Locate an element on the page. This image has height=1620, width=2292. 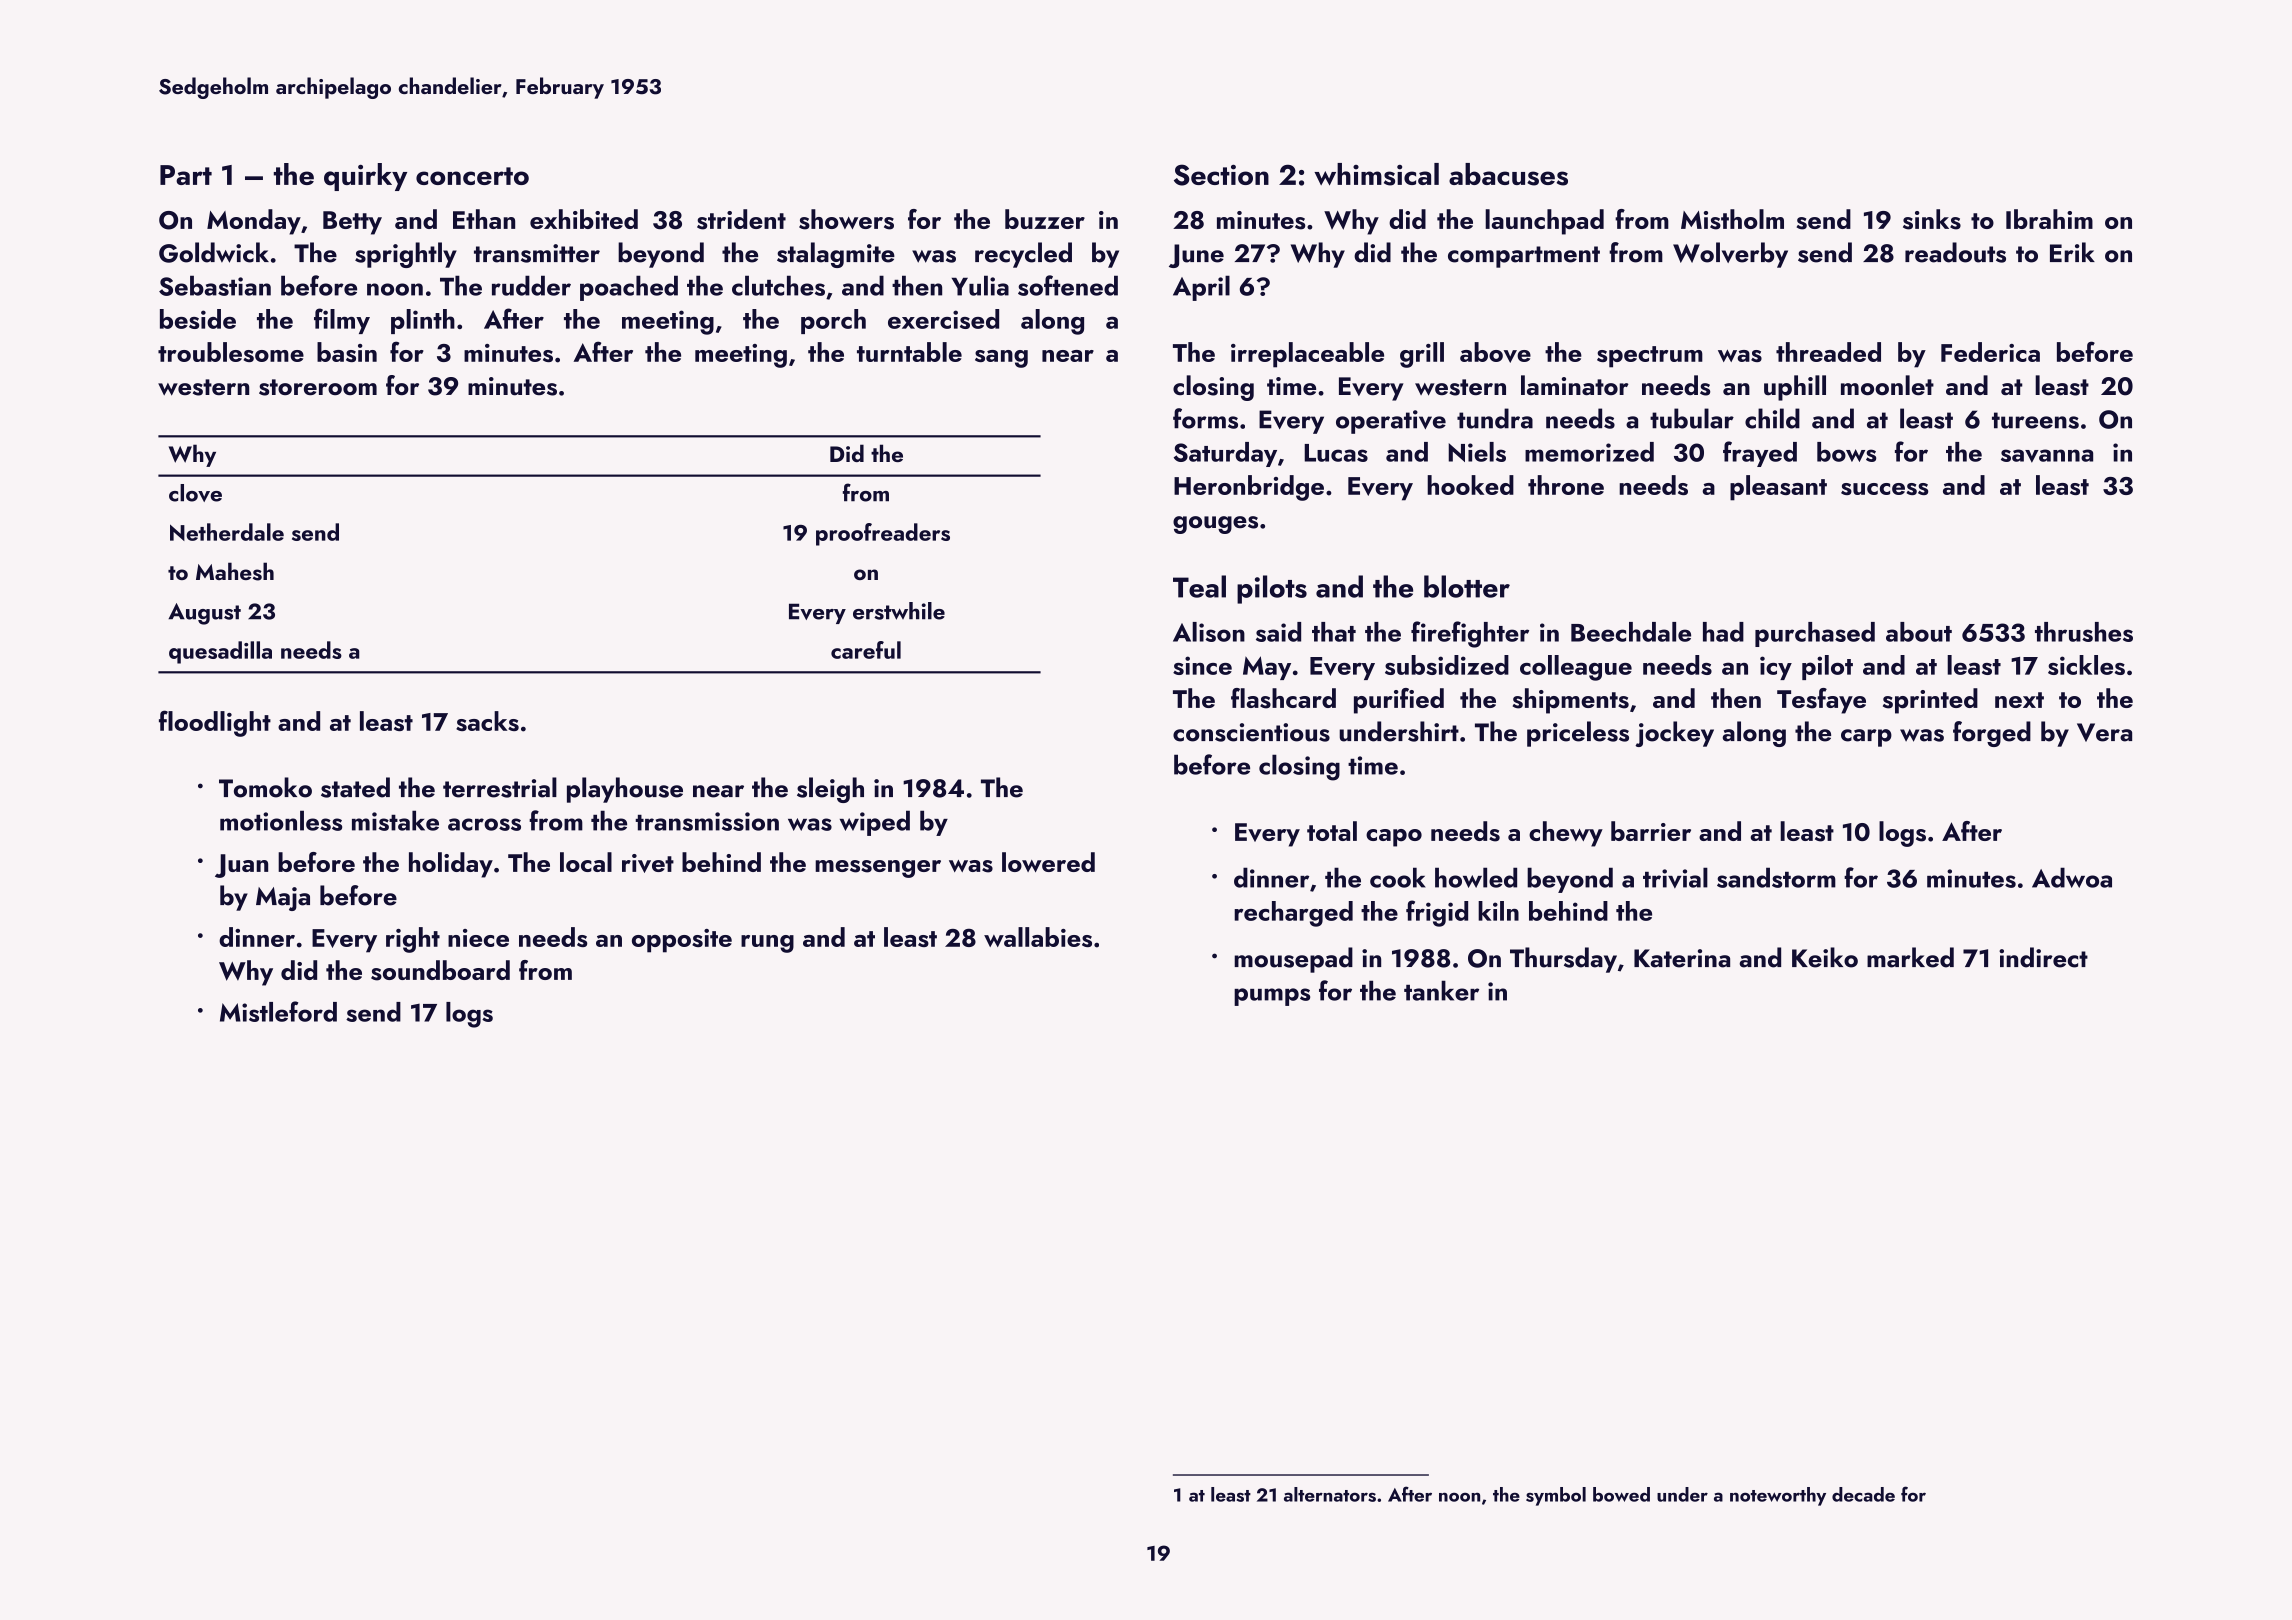
subsidized is located at coordinates (1447, 665).
